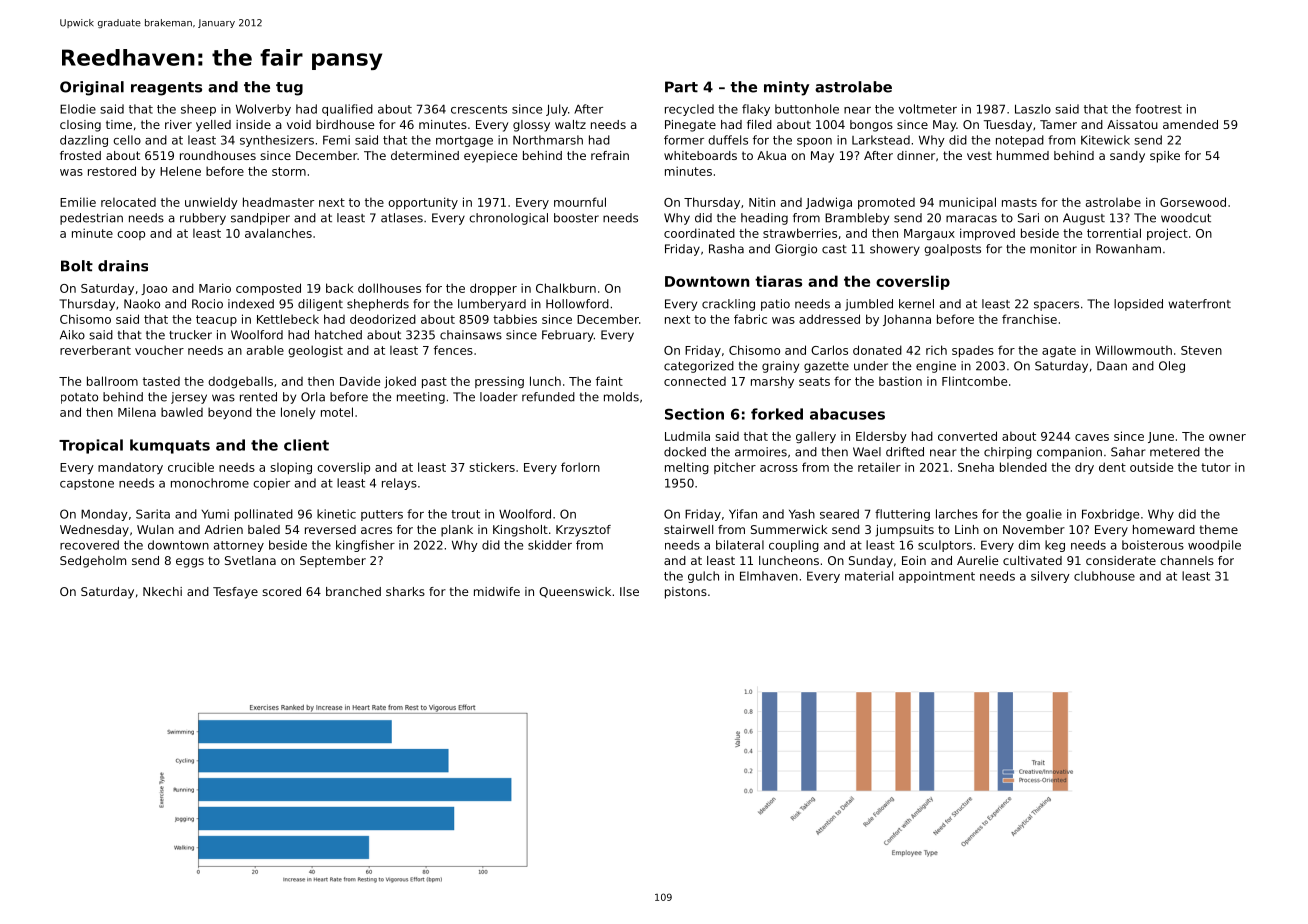  What do you see at coordinates (1190, 124) in the page?
I see `amended` at bounding box center [1190, 124].
